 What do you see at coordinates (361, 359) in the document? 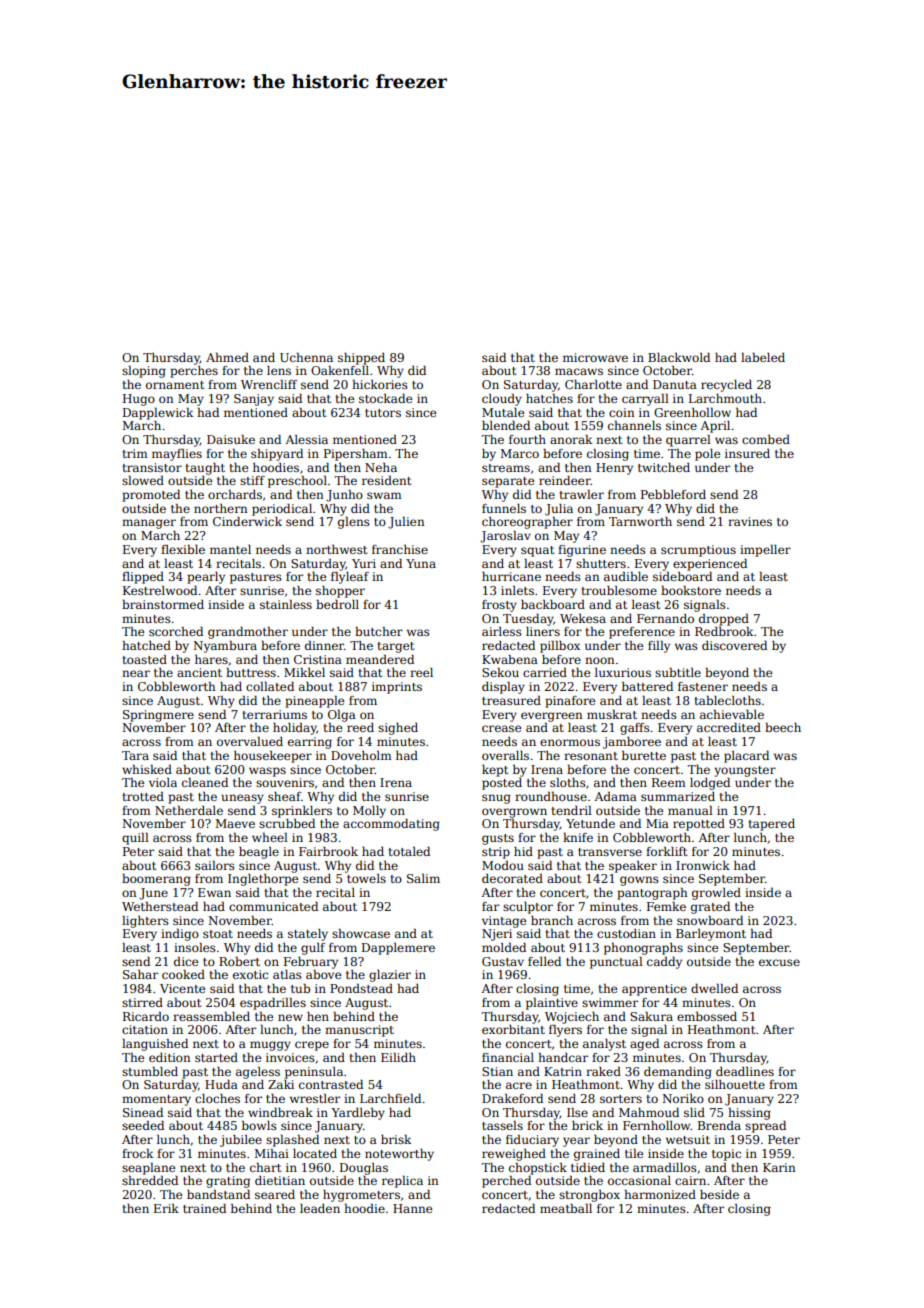
I see `shipped` at bounding box center [361, 359].
